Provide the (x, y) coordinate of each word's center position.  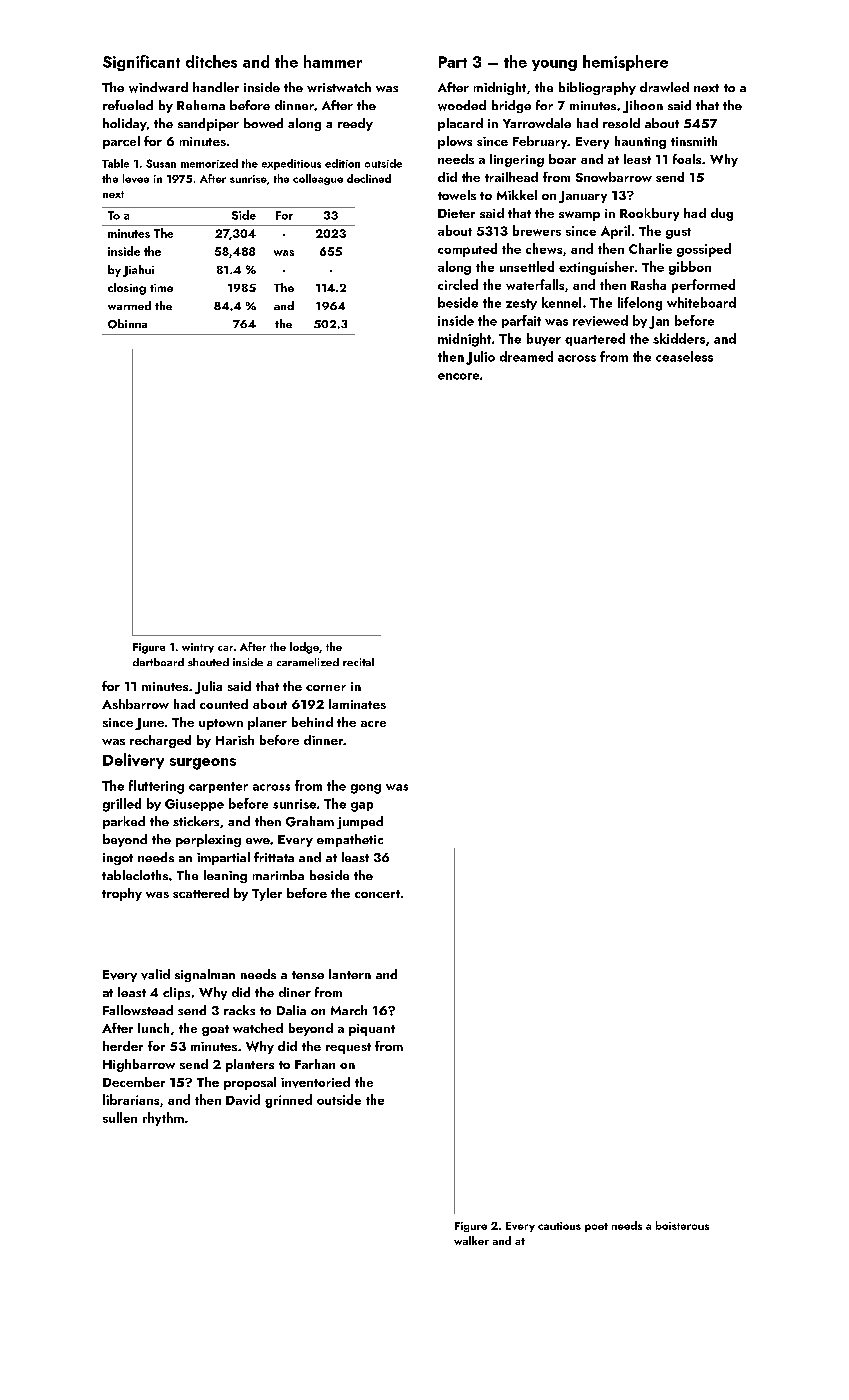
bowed (263, 123)
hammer (333, 61)
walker (471, 1240)
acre (373, 724)
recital (358, 662)
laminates (357, 704)
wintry (198, 648)
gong (366, 789)
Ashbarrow (135, 704)
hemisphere (625, 63)
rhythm (163, 1119)
